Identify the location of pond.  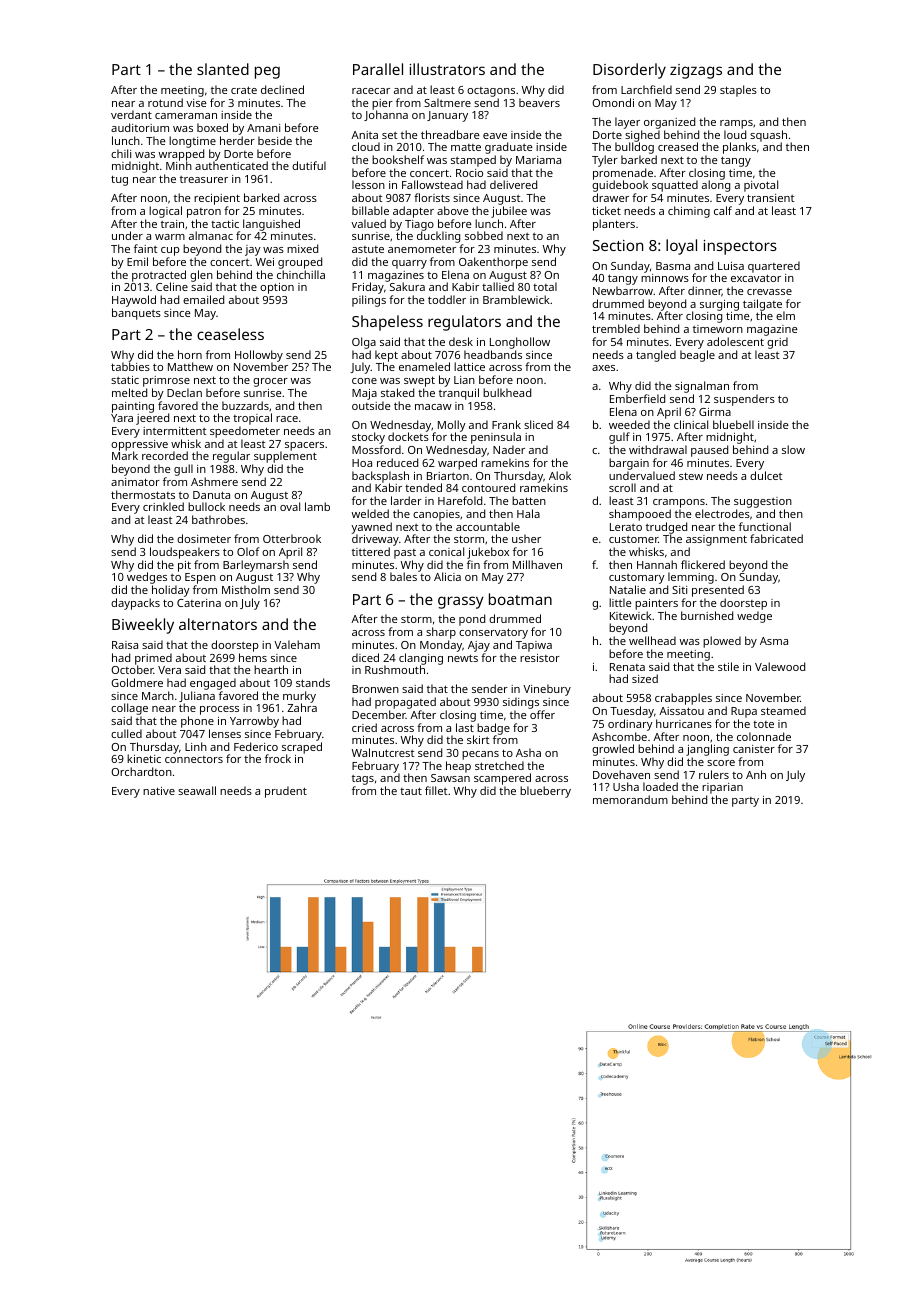
(472, 620).
